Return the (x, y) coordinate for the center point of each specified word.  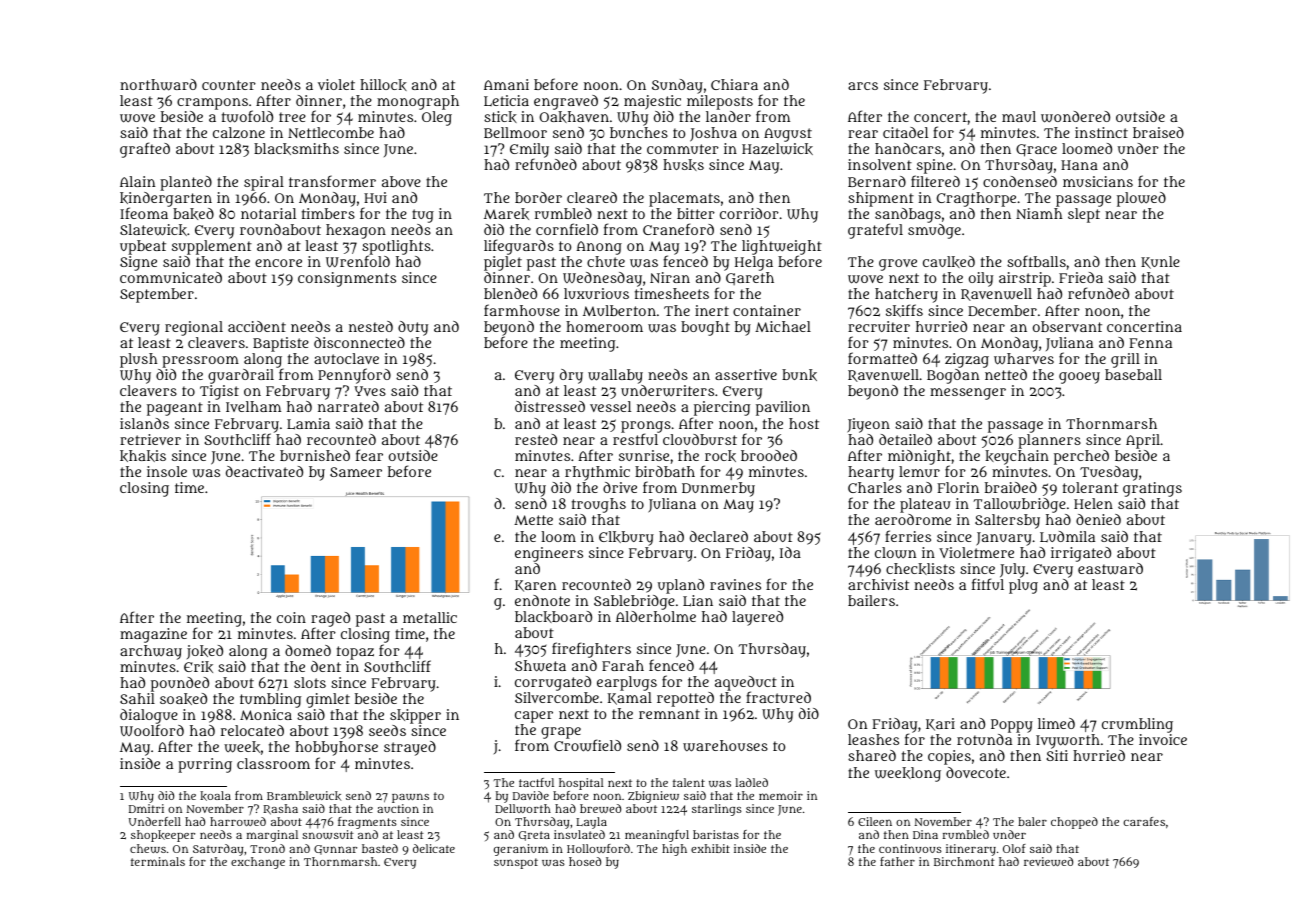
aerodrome (913, 519)
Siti (1057, 755)
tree (292, 117)
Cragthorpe (976, 199)
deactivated (264, 471)
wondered (1075, 117)
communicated (171, 277)
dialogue (149, 717)
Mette (533, 520)
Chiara (734, 84)
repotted (685, 699)
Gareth (750, 278)
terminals (158, 861)
